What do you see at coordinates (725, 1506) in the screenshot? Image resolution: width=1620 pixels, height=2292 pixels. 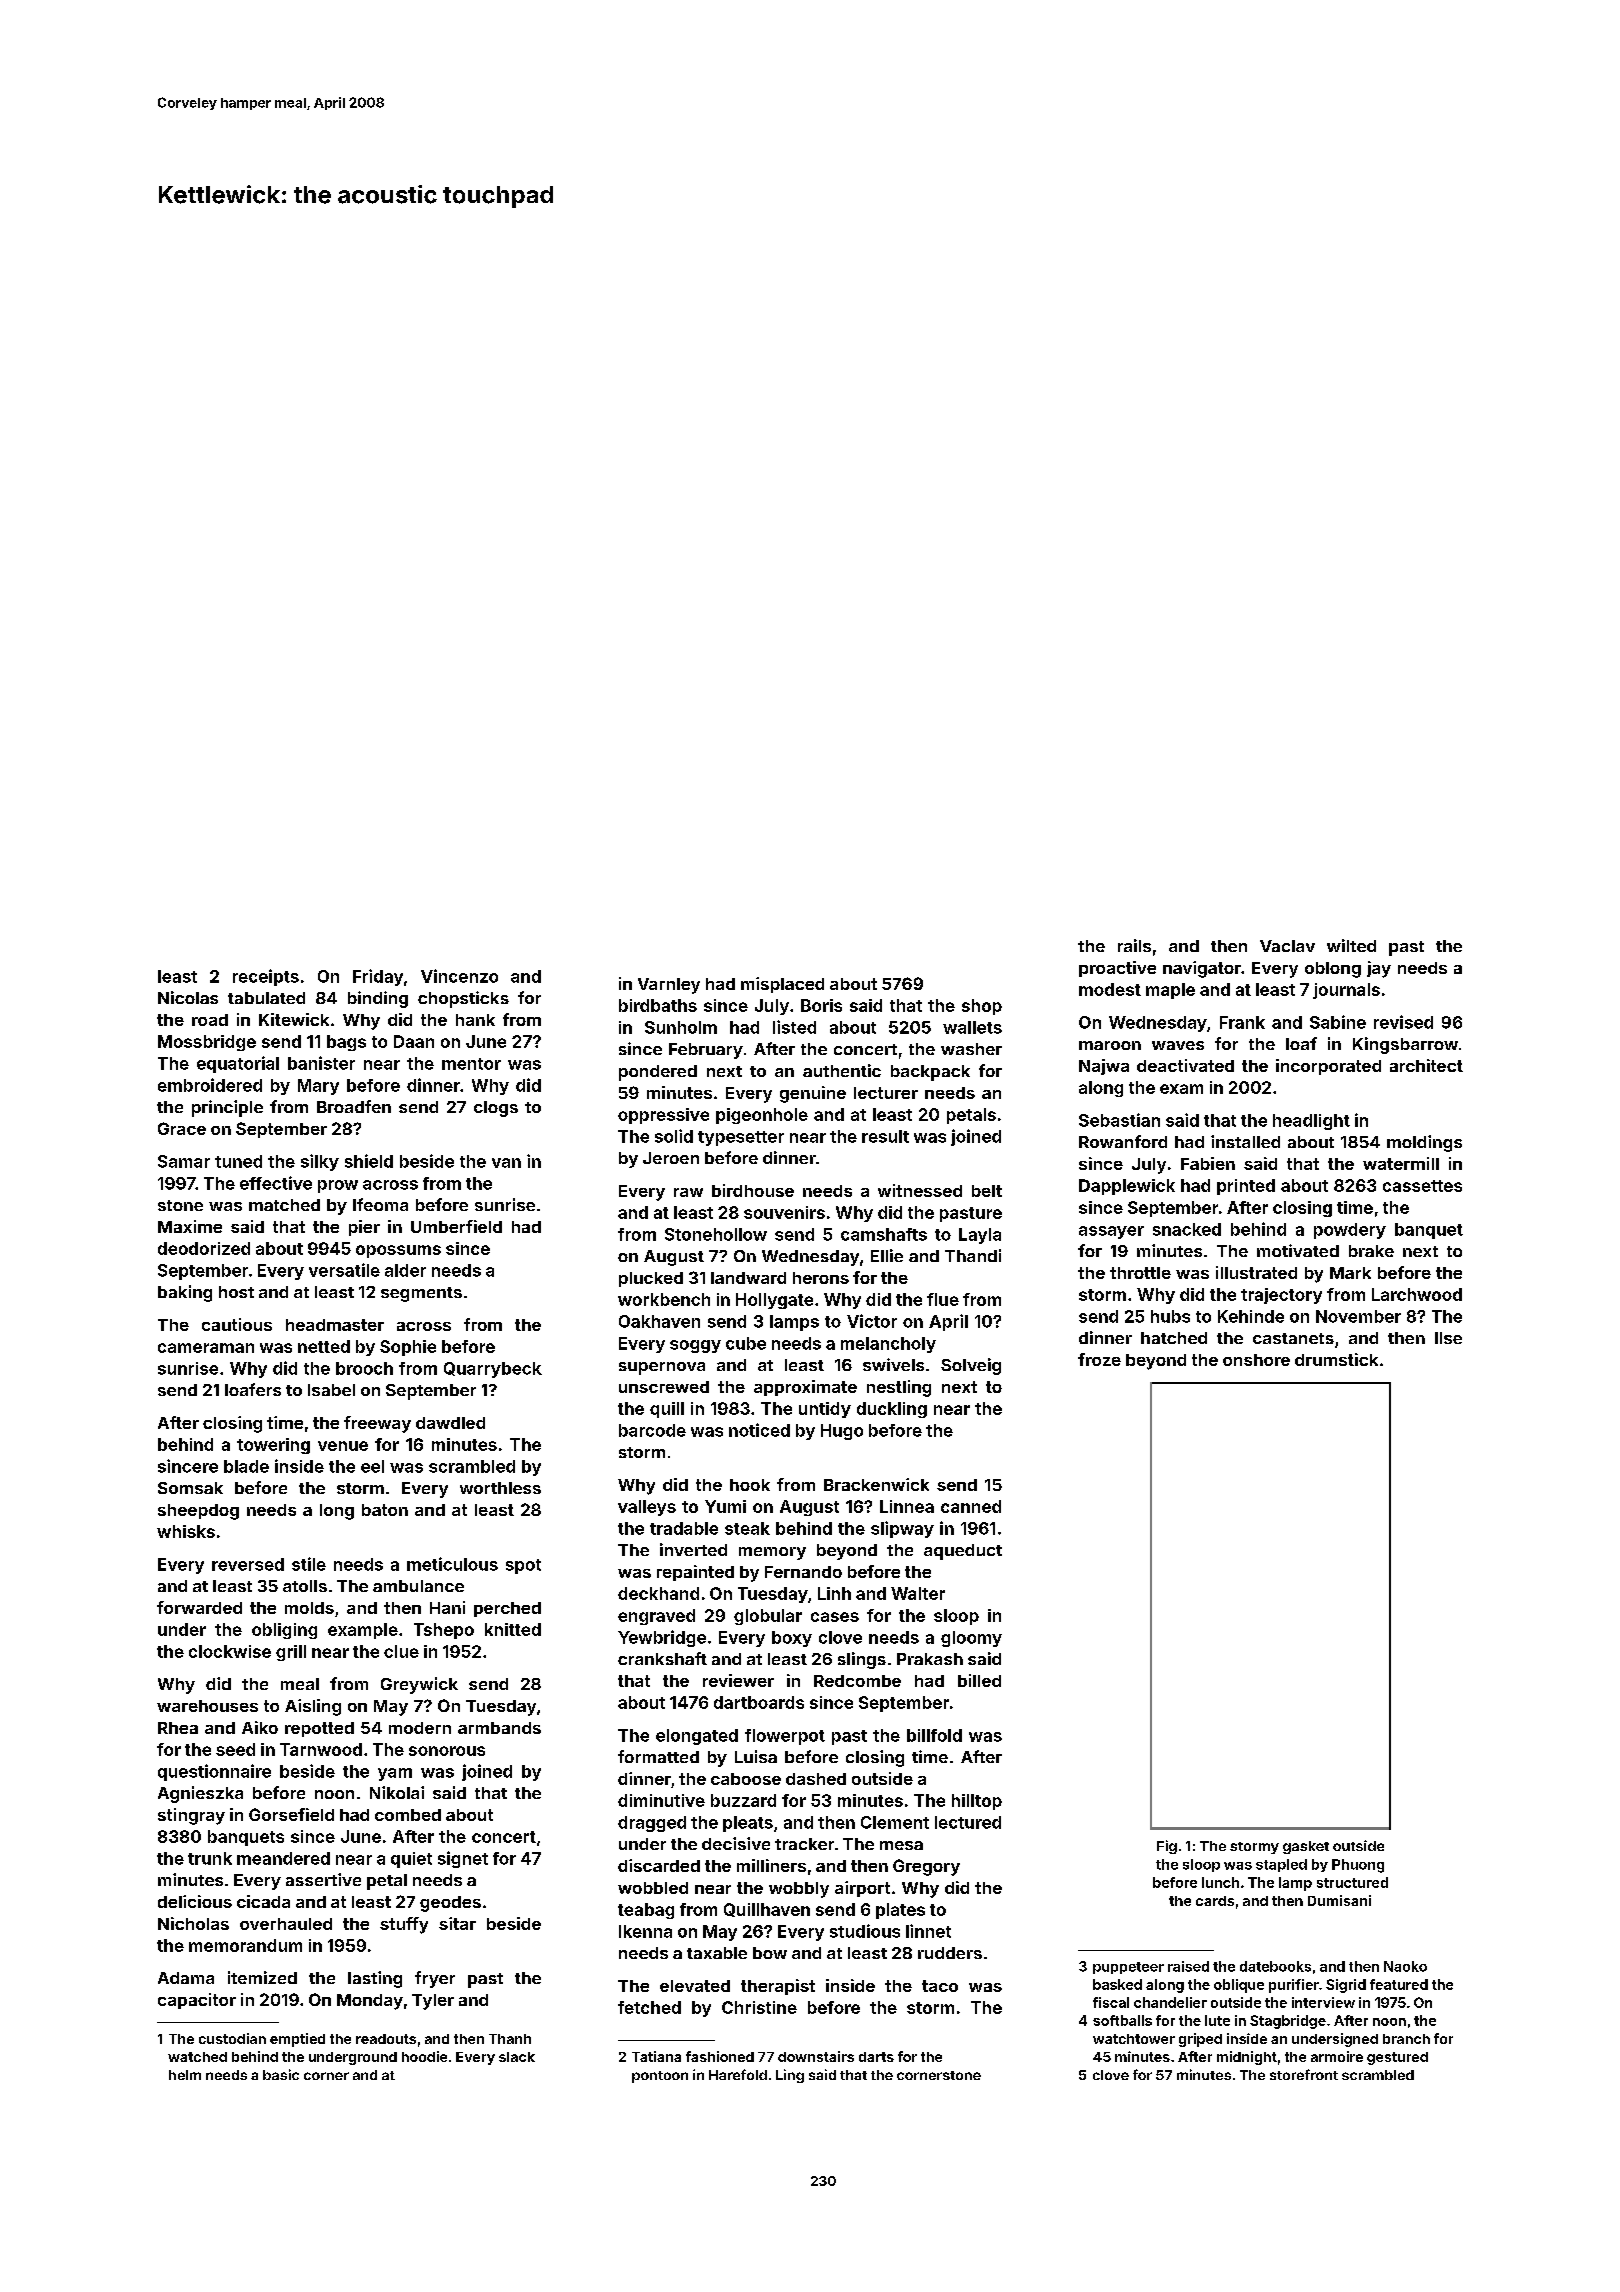 I see `Yumi` at bounding box center [725, 1506].
